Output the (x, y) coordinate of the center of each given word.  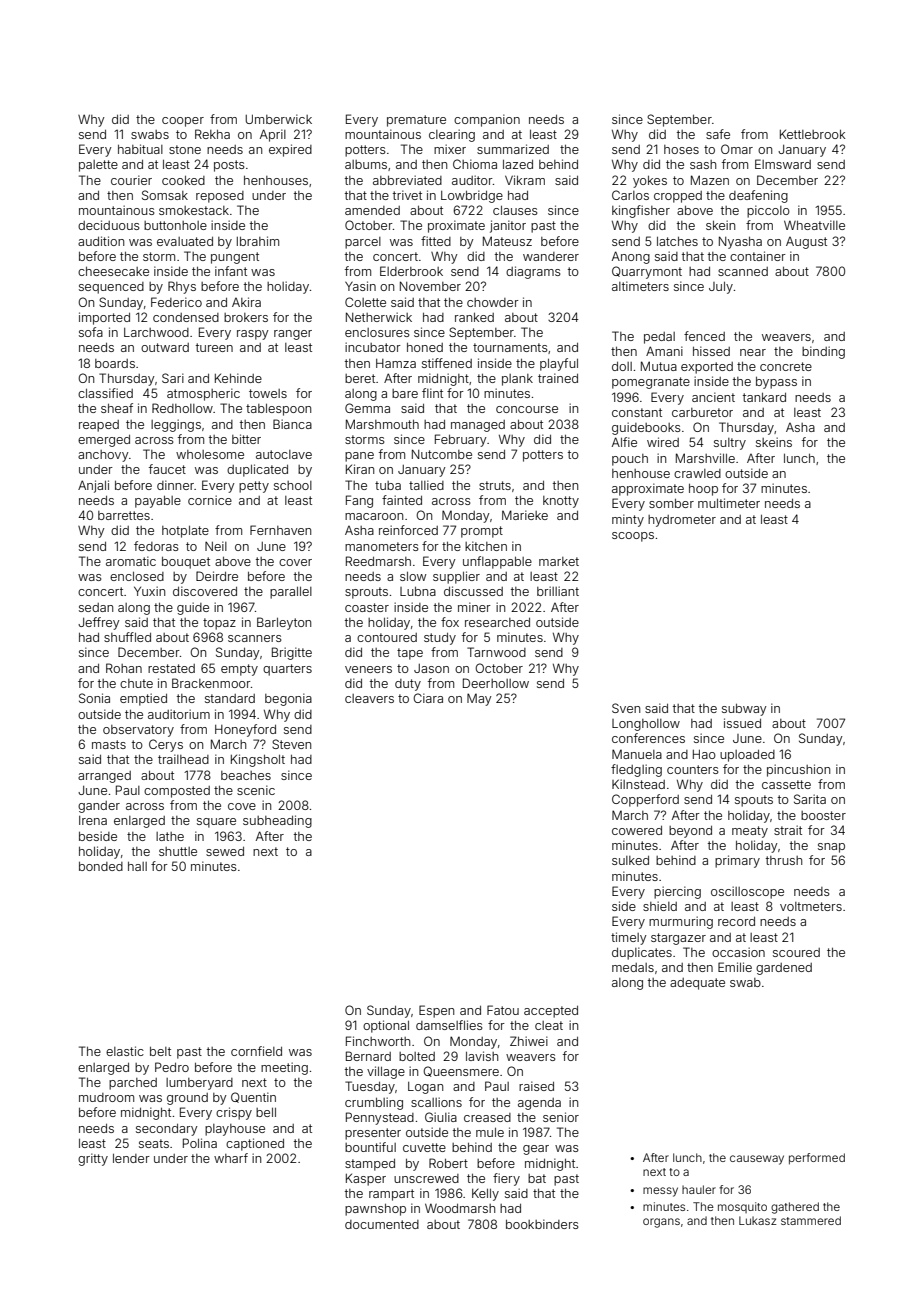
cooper (183, 122)
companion (487, 120)
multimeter (729, 503)
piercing (677, 892)
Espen (436, 1011)
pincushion (798, 770)
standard (230, 698)
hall (137, 866)
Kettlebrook (812, 134)
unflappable (497, 562)
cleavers (369, 698)
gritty (93, 1159)
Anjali (93, 486)
